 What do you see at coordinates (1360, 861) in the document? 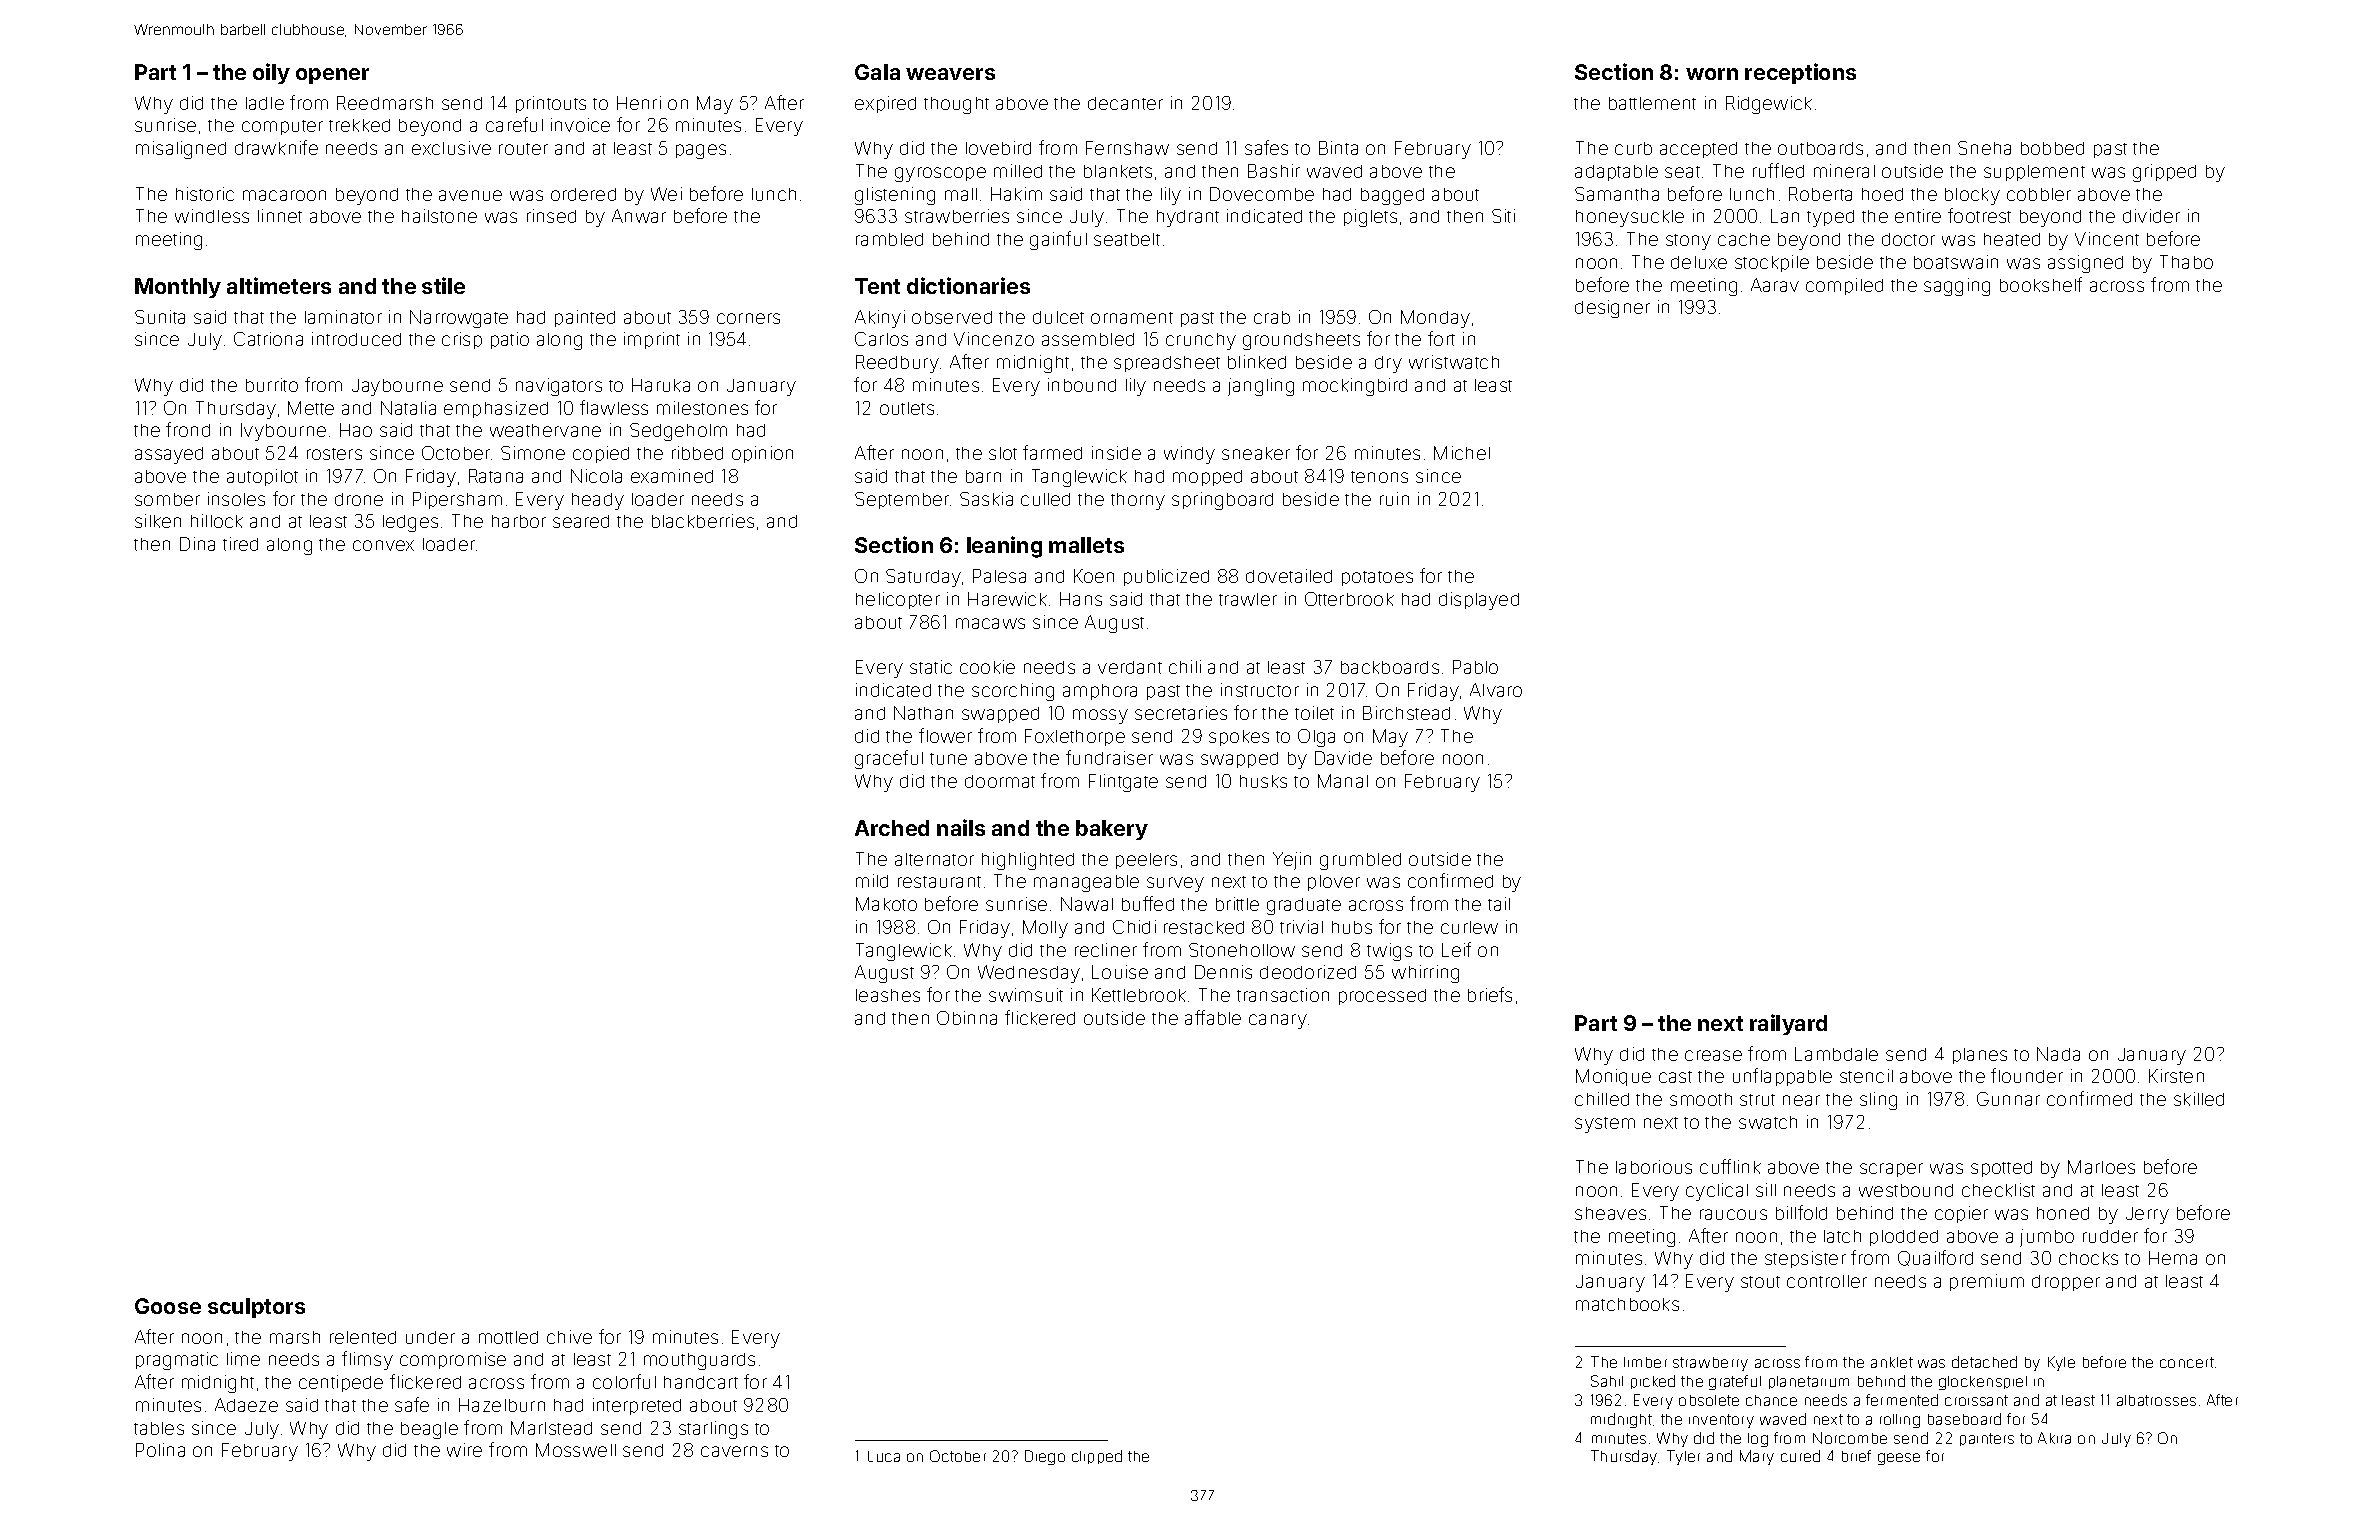
I see `grumbled` at bounding box center [1360, 861].
